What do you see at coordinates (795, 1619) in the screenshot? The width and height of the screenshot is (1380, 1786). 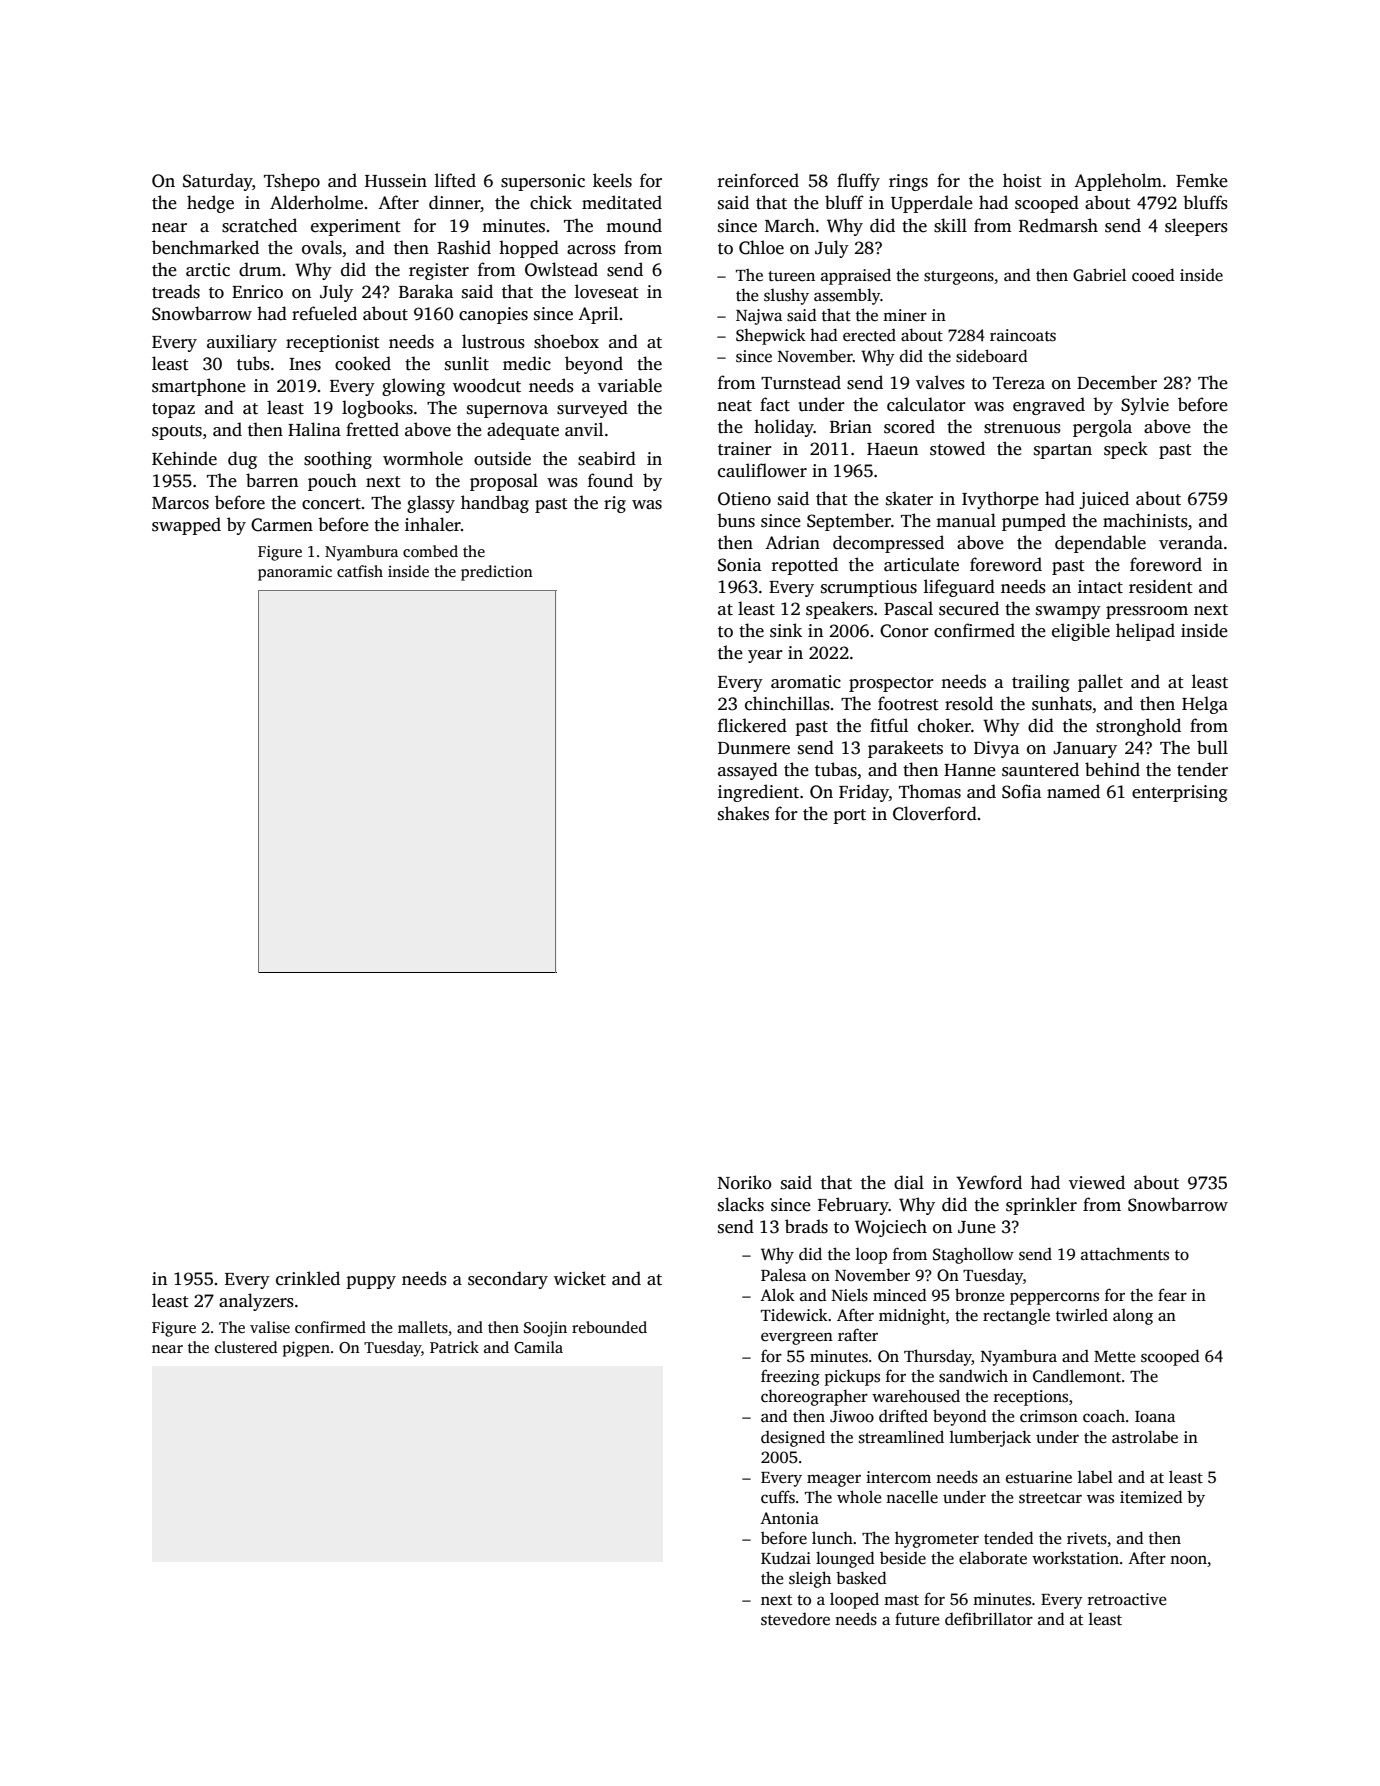 I see `stevedore` at bounding box center [795, 1619].
